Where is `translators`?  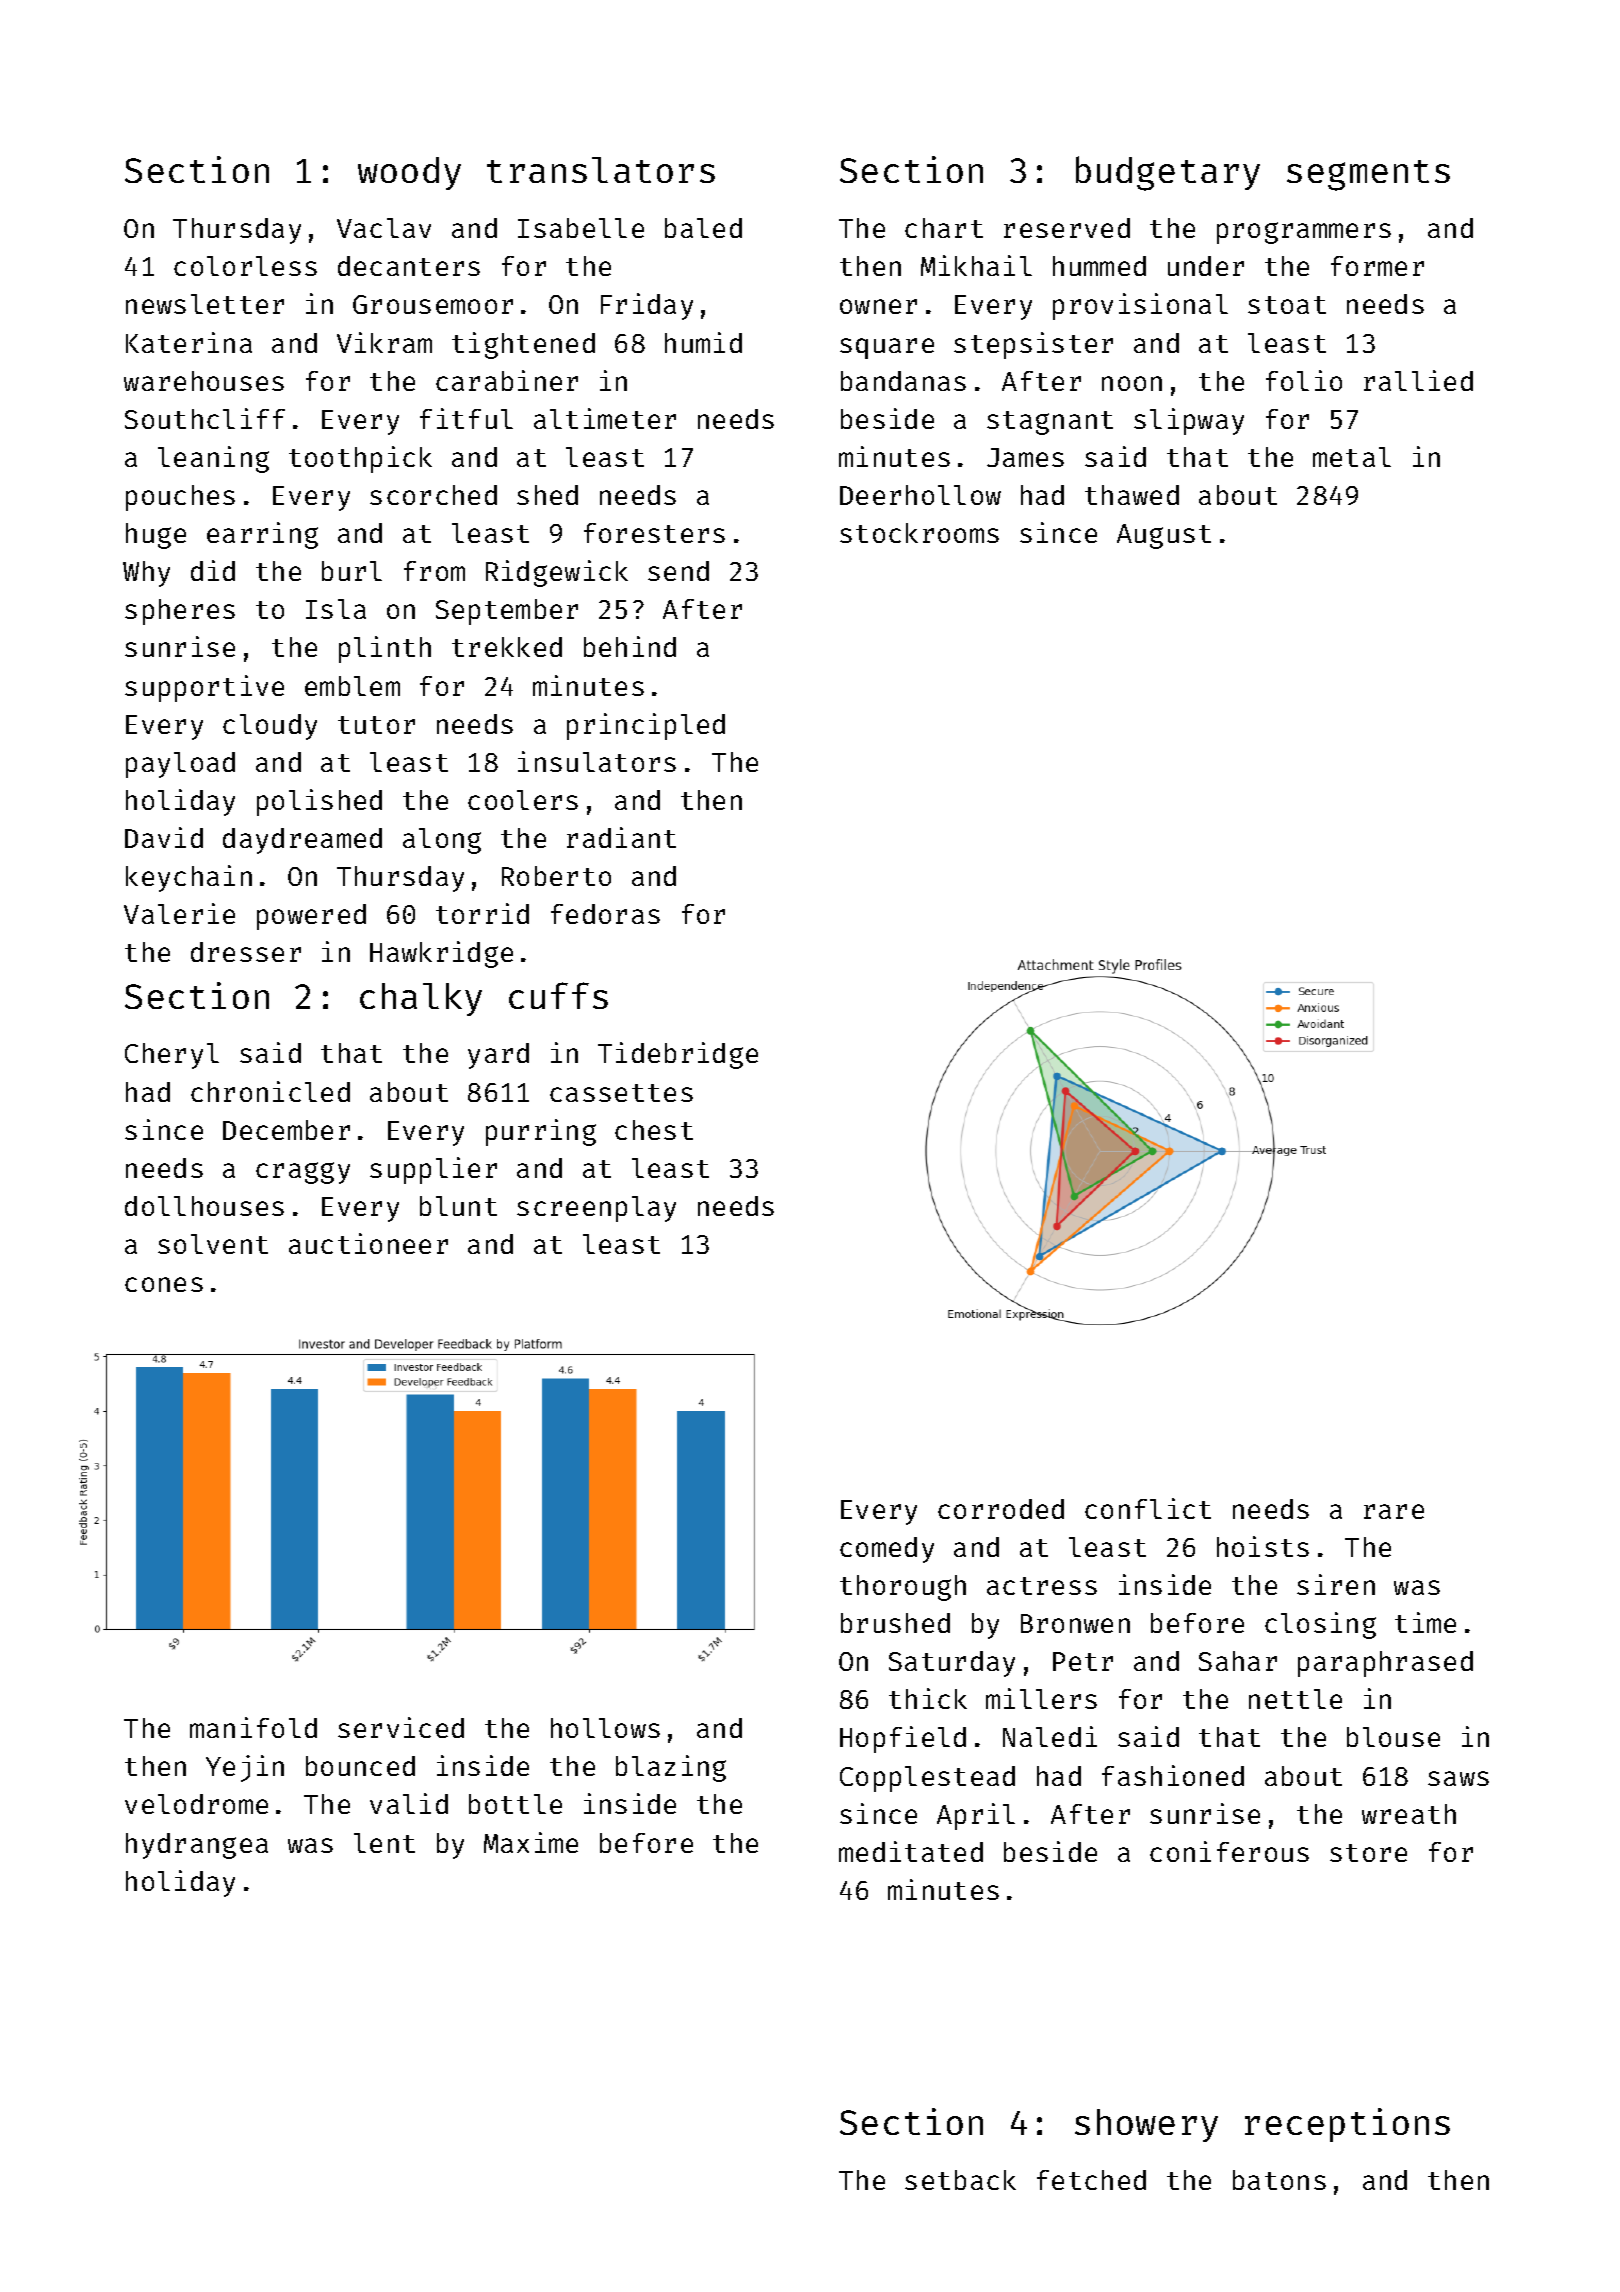
translators is located at coordinates (601, 170).
